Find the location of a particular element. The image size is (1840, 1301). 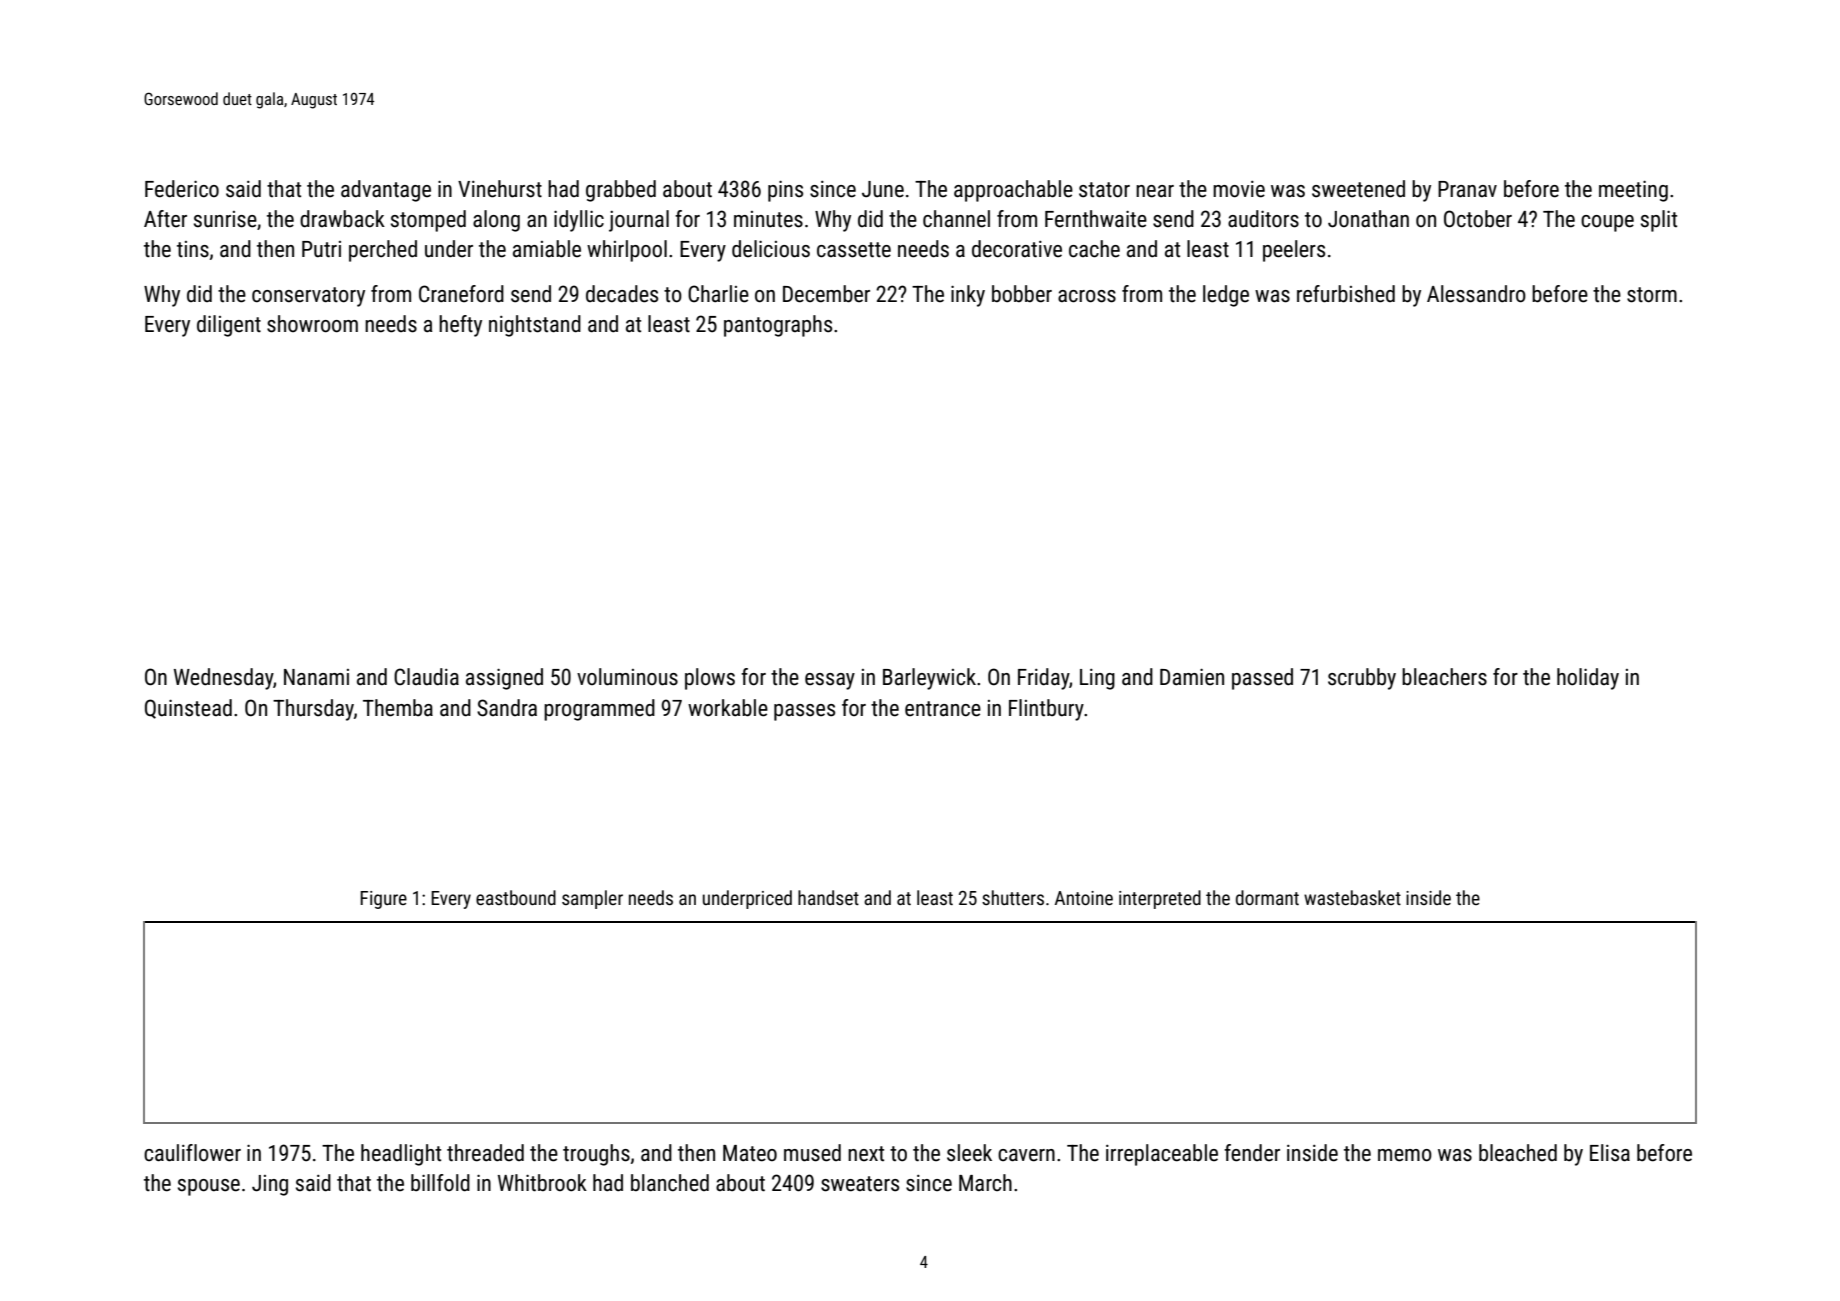

coupe is located at coordinates (1607, 223).
